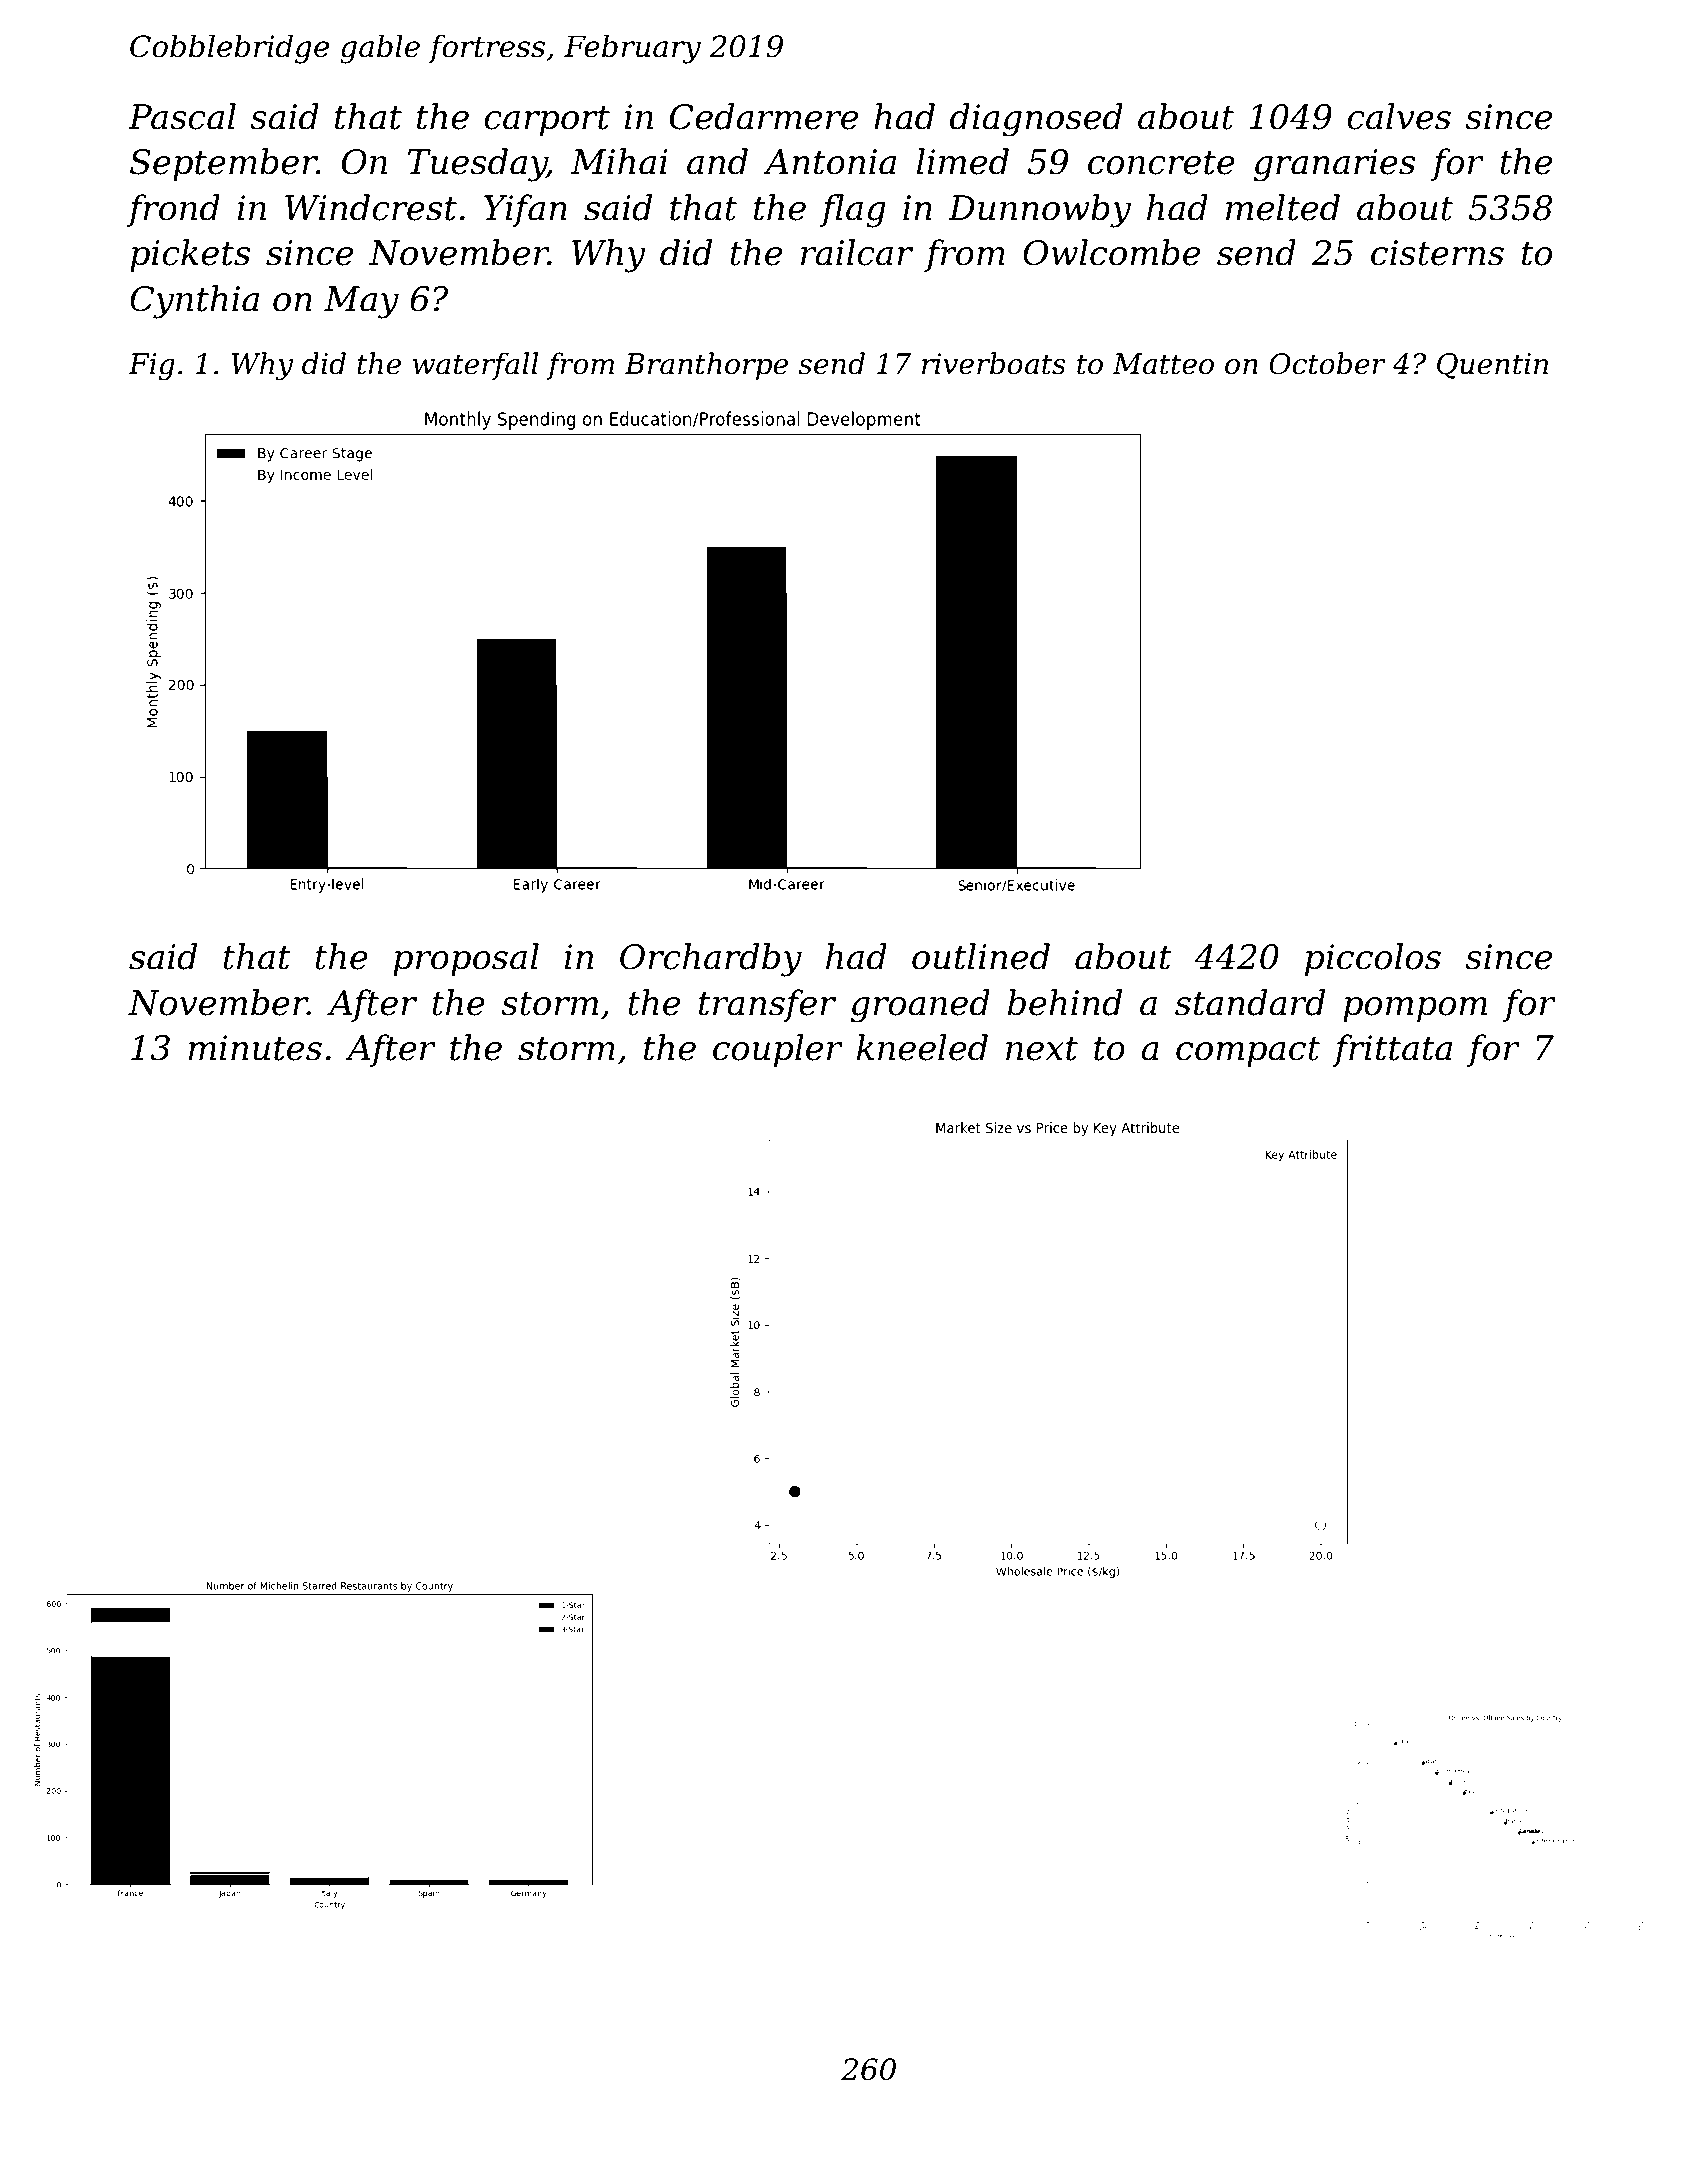 The height and width of the image is (2178, 1683). I want to click on diagnosed, so click(1036, 120).
